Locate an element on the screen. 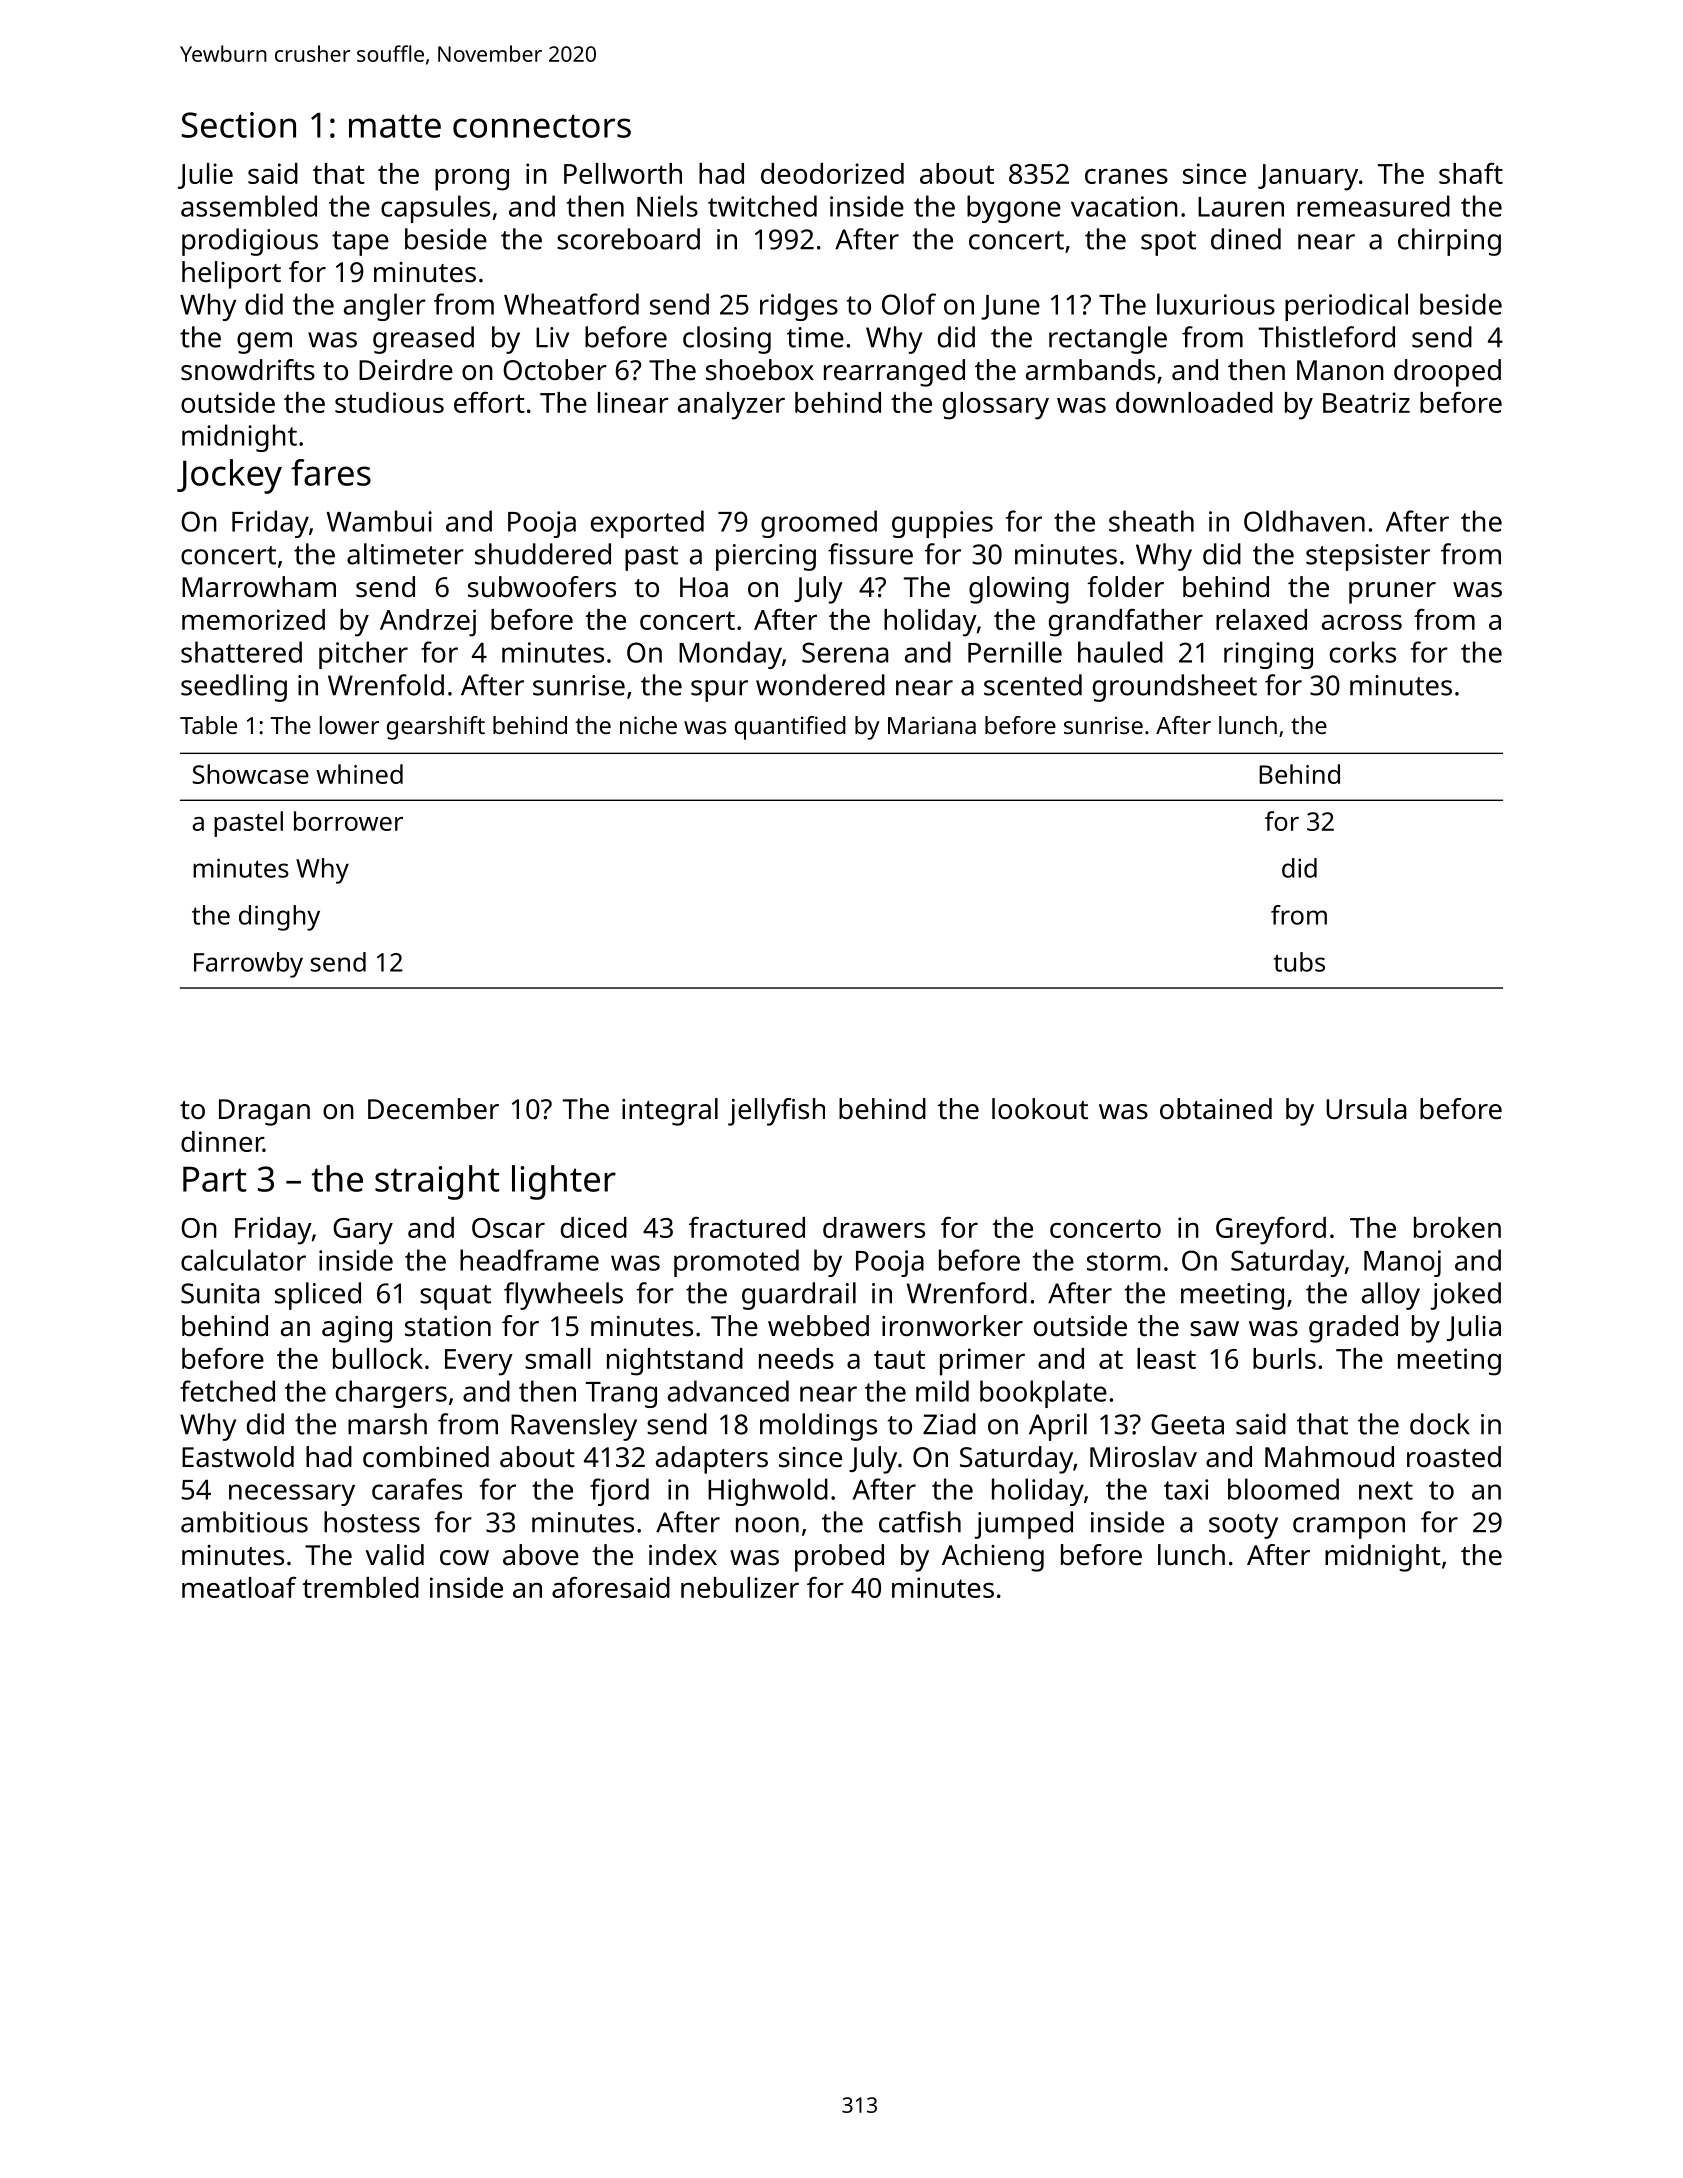 Image resolution: width=1683 pixels, height=2178 pixels. dinghy is located at coordinates (279, 918).
